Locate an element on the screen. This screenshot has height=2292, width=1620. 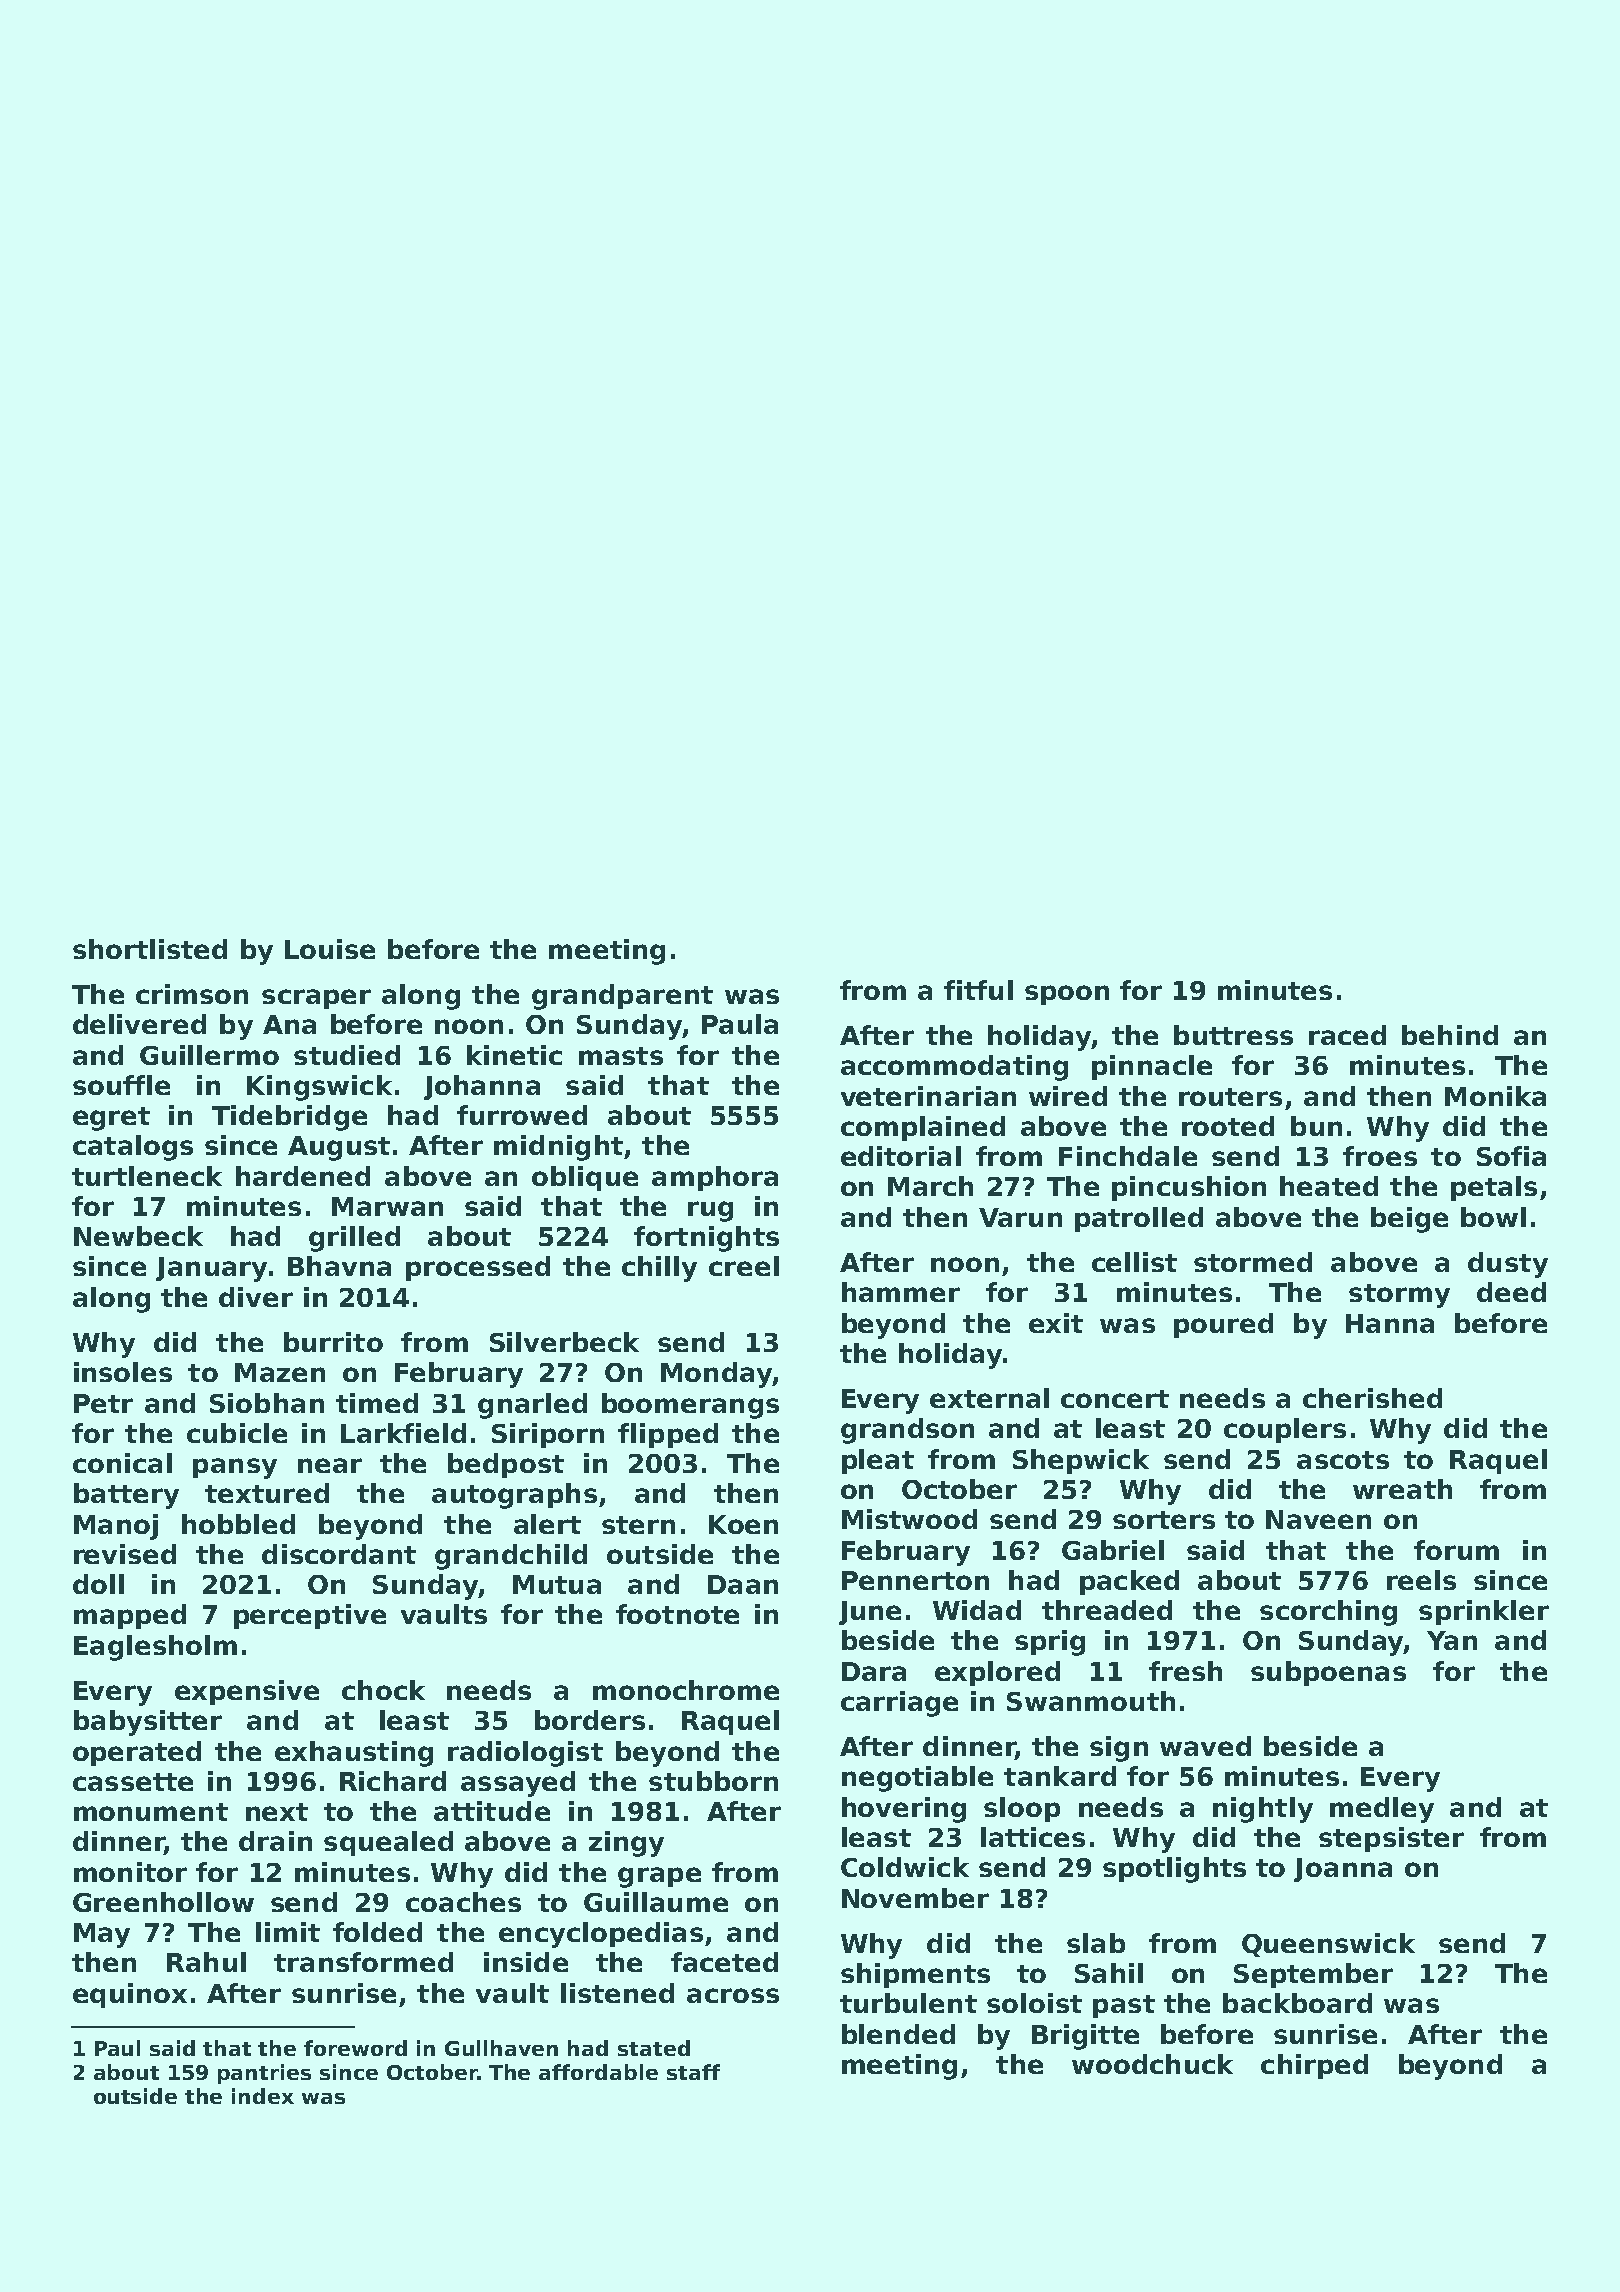
monument is located at coordinates (151, 1812).
